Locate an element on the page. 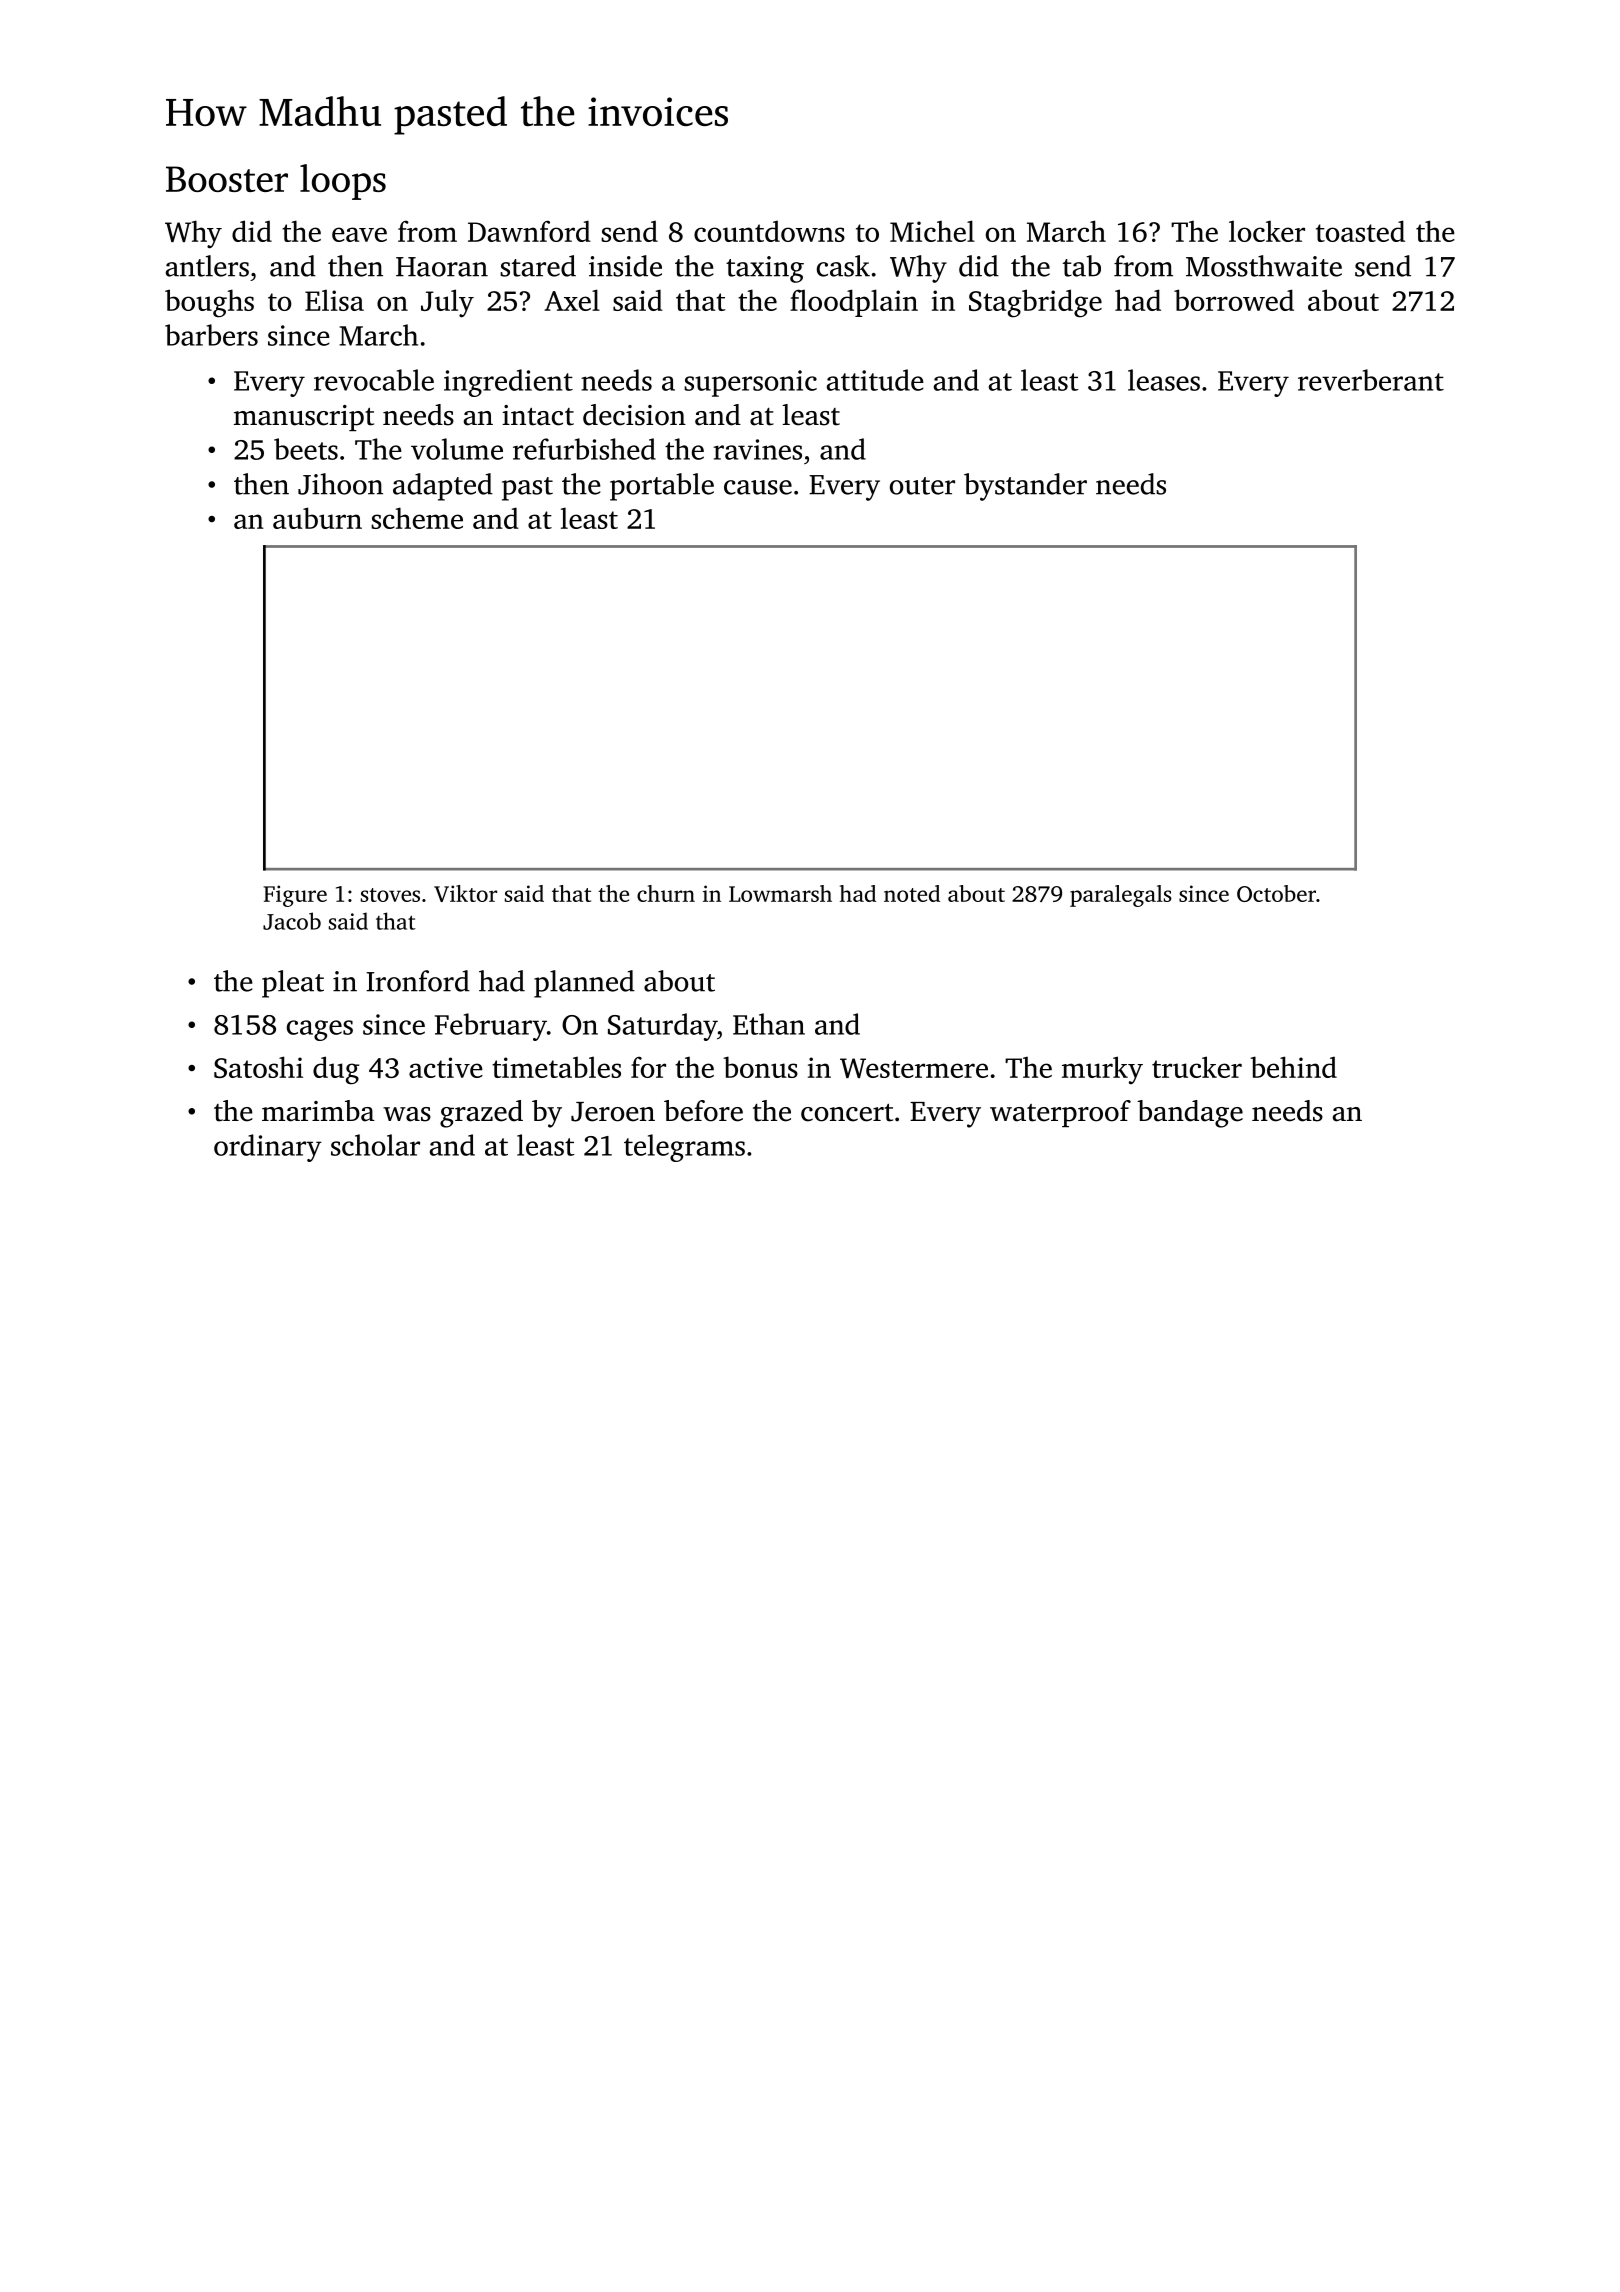  Dawnford is located at coordinates (529, 231).
